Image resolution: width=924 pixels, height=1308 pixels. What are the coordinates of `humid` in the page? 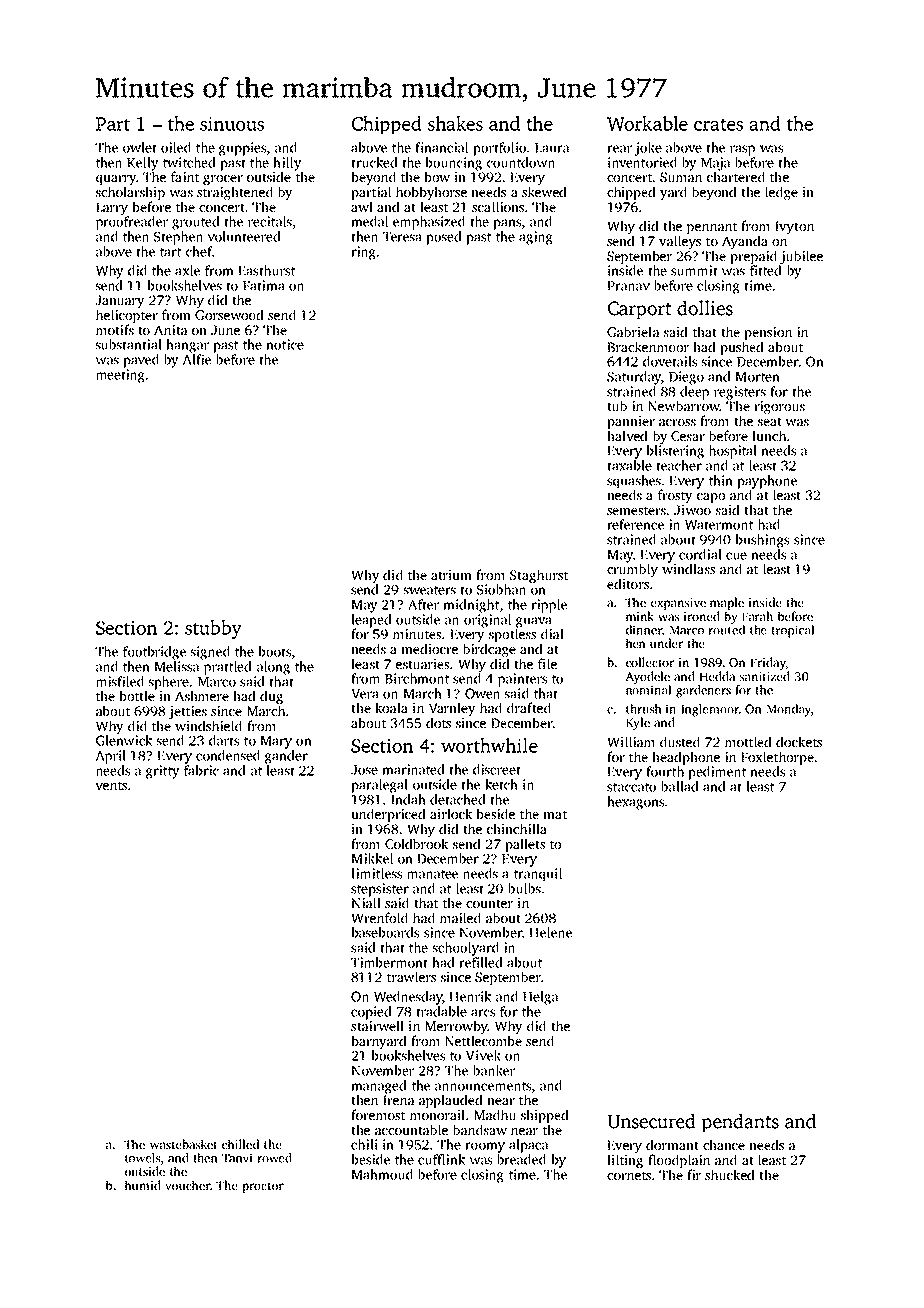 It's located at (143, 1185).
